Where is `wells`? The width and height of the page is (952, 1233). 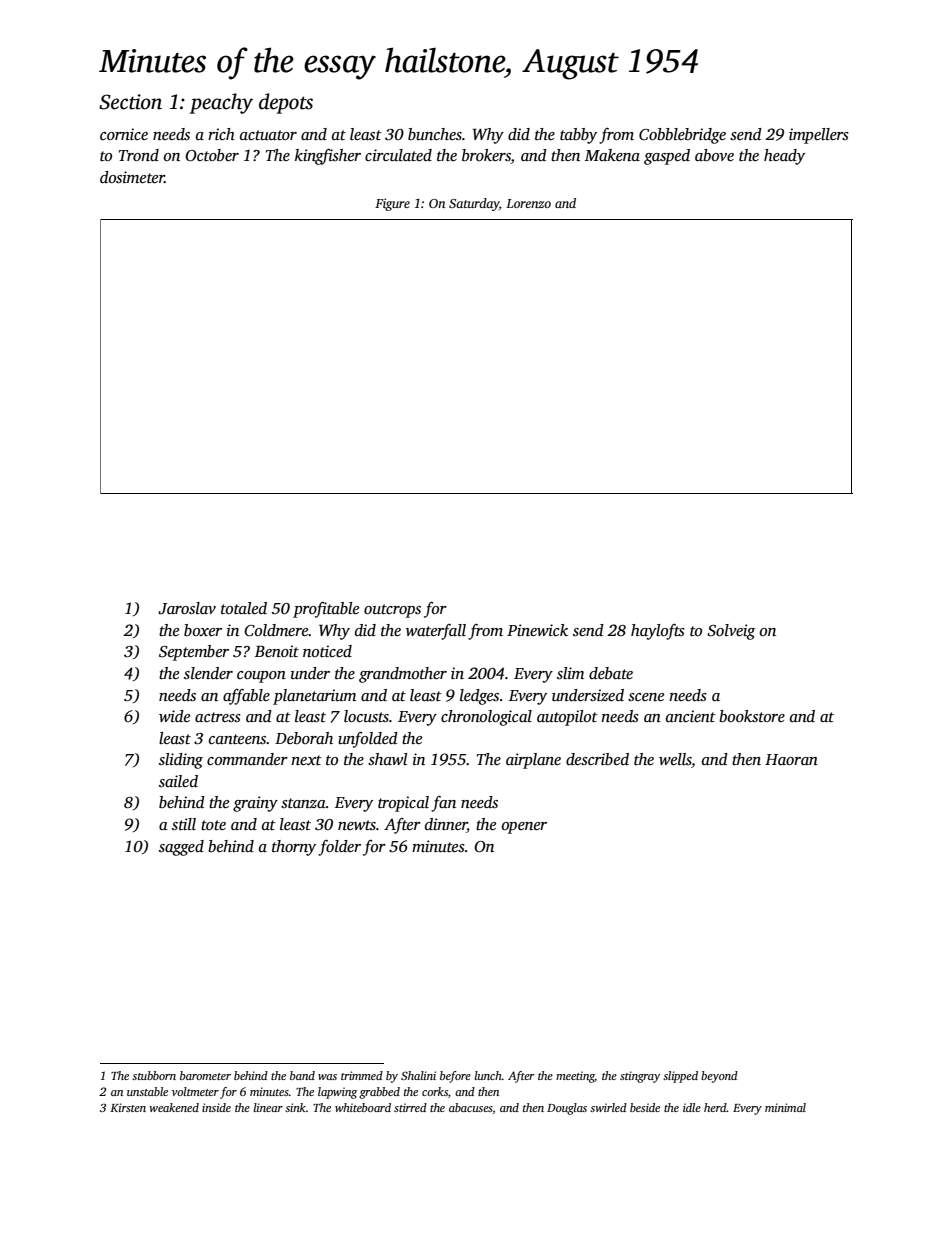 wells is located at coordinates (675, 760).
